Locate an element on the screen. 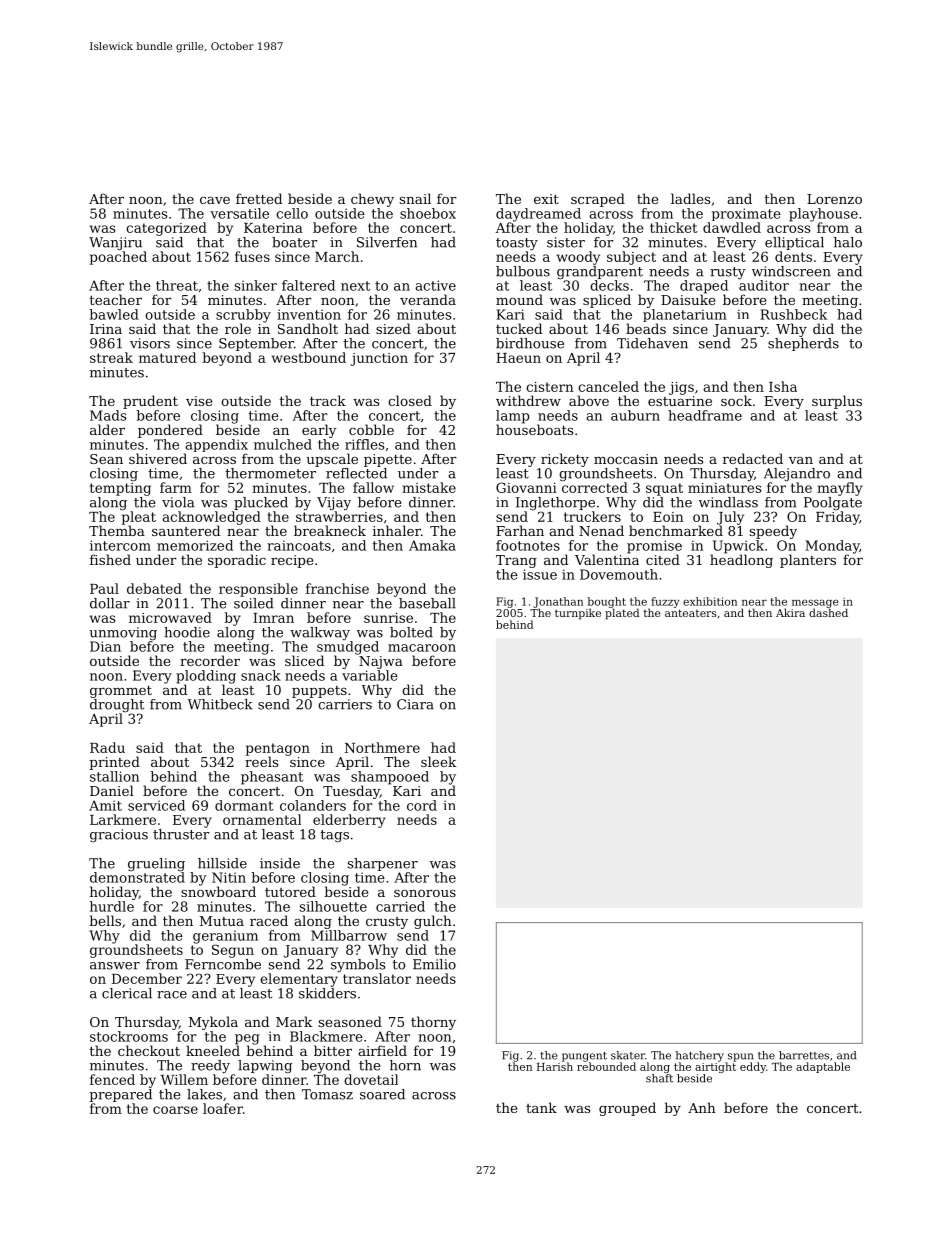  eddy is located at coordinates (753, 1067).
